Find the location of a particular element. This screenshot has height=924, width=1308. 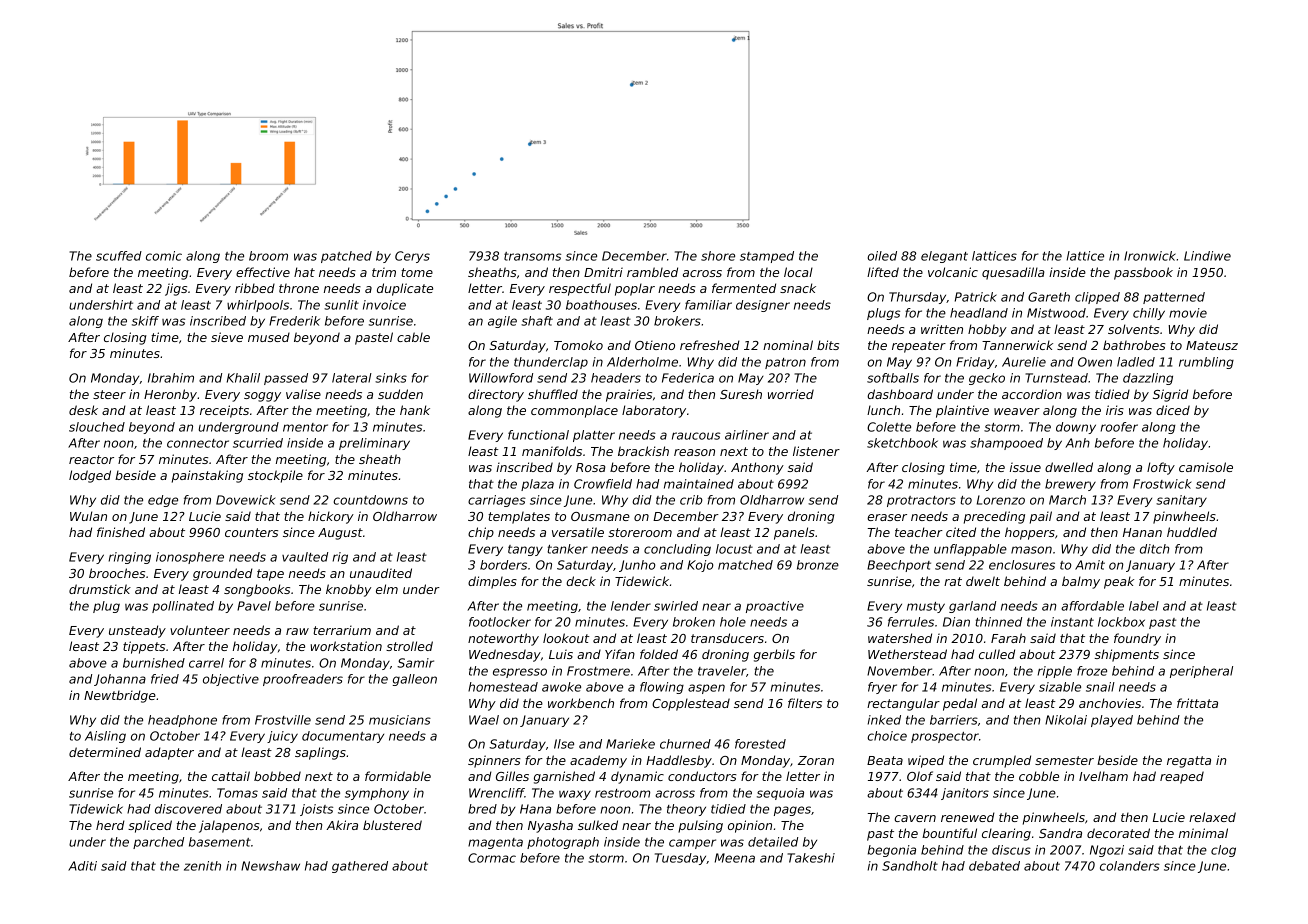

Aditi is located at coordinates (82, 866).
